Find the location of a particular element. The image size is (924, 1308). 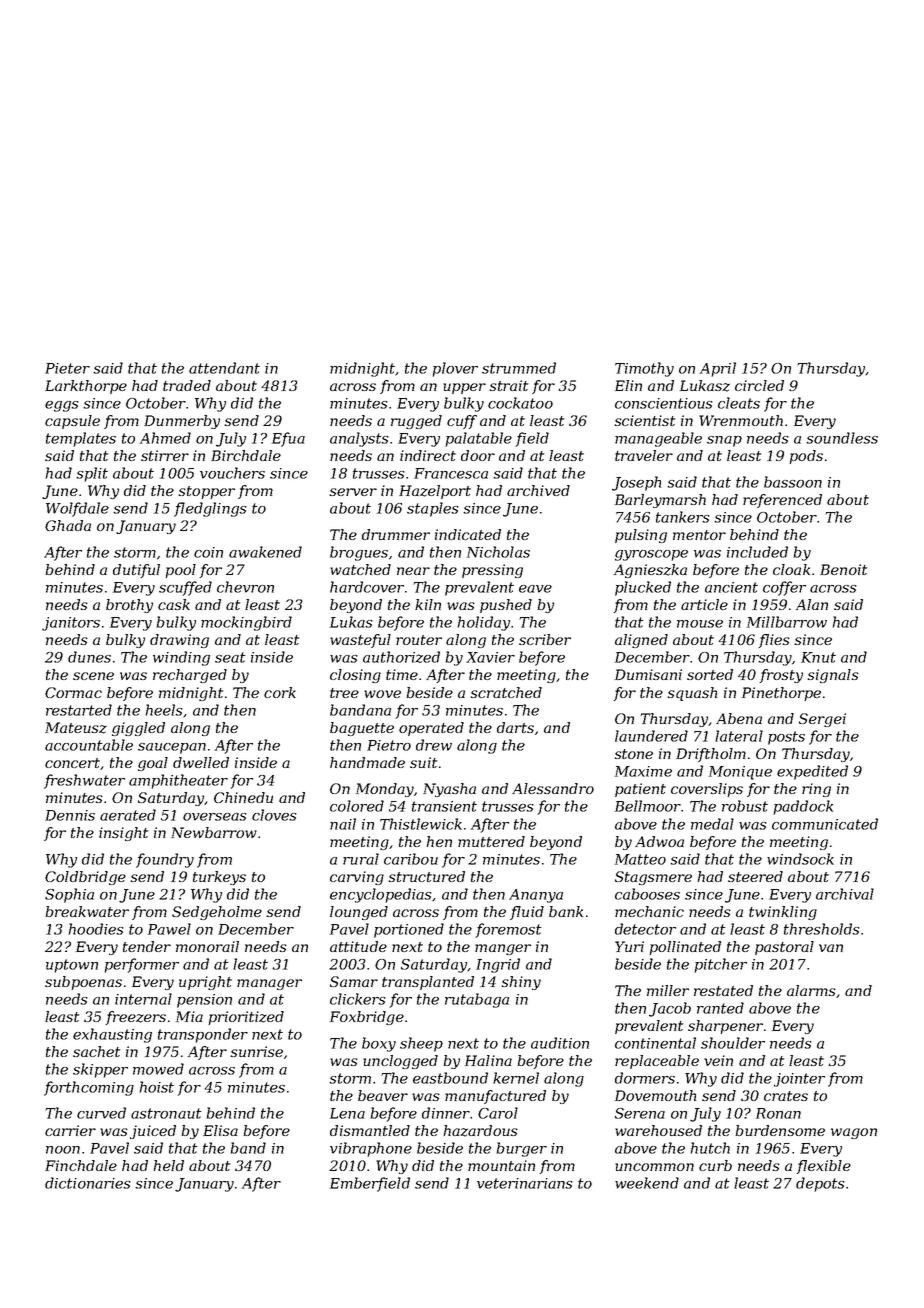

circled is located at coordinates (759, 385).
